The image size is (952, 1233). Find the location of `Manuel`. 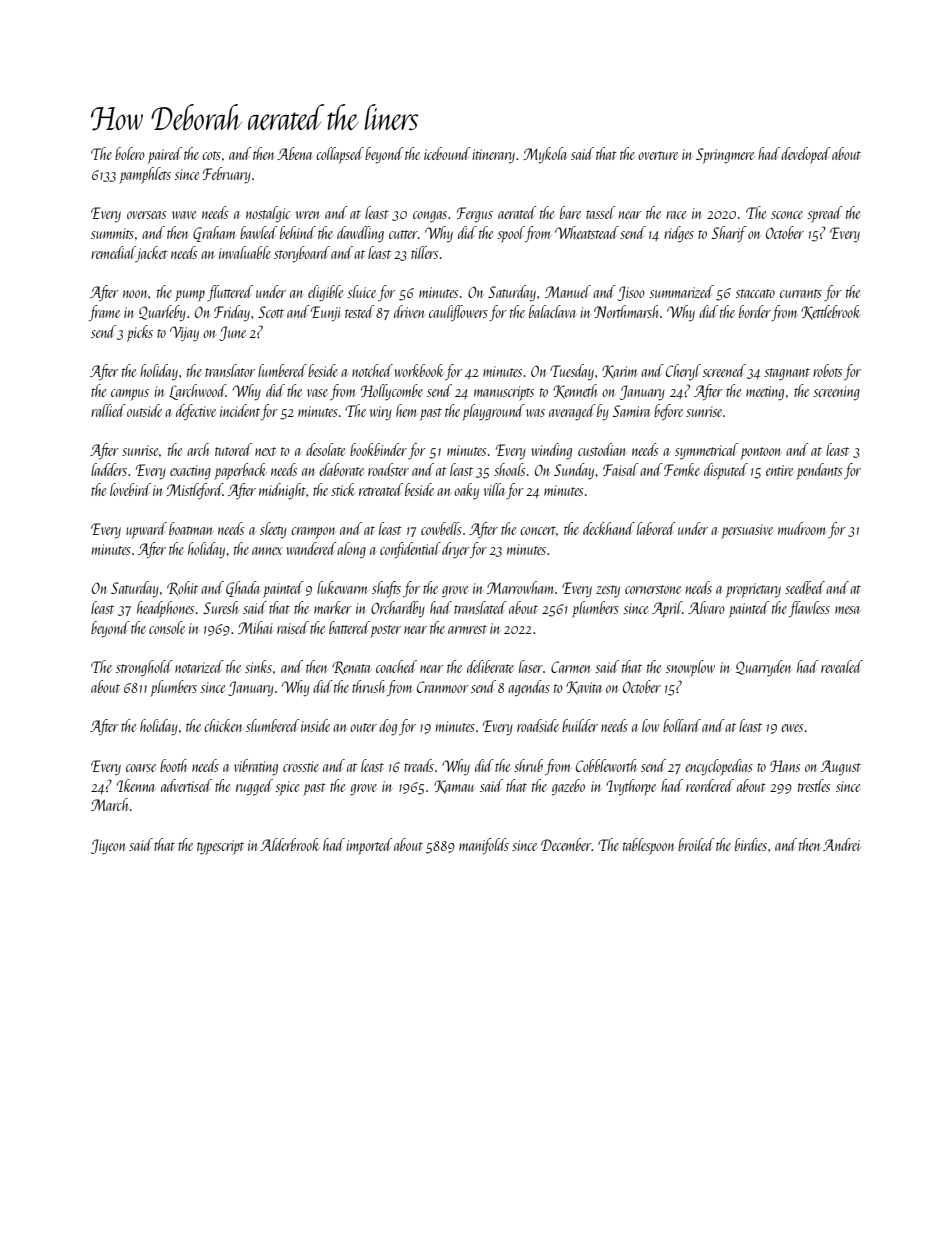

Manuel is located at coordinates (568, 291).
